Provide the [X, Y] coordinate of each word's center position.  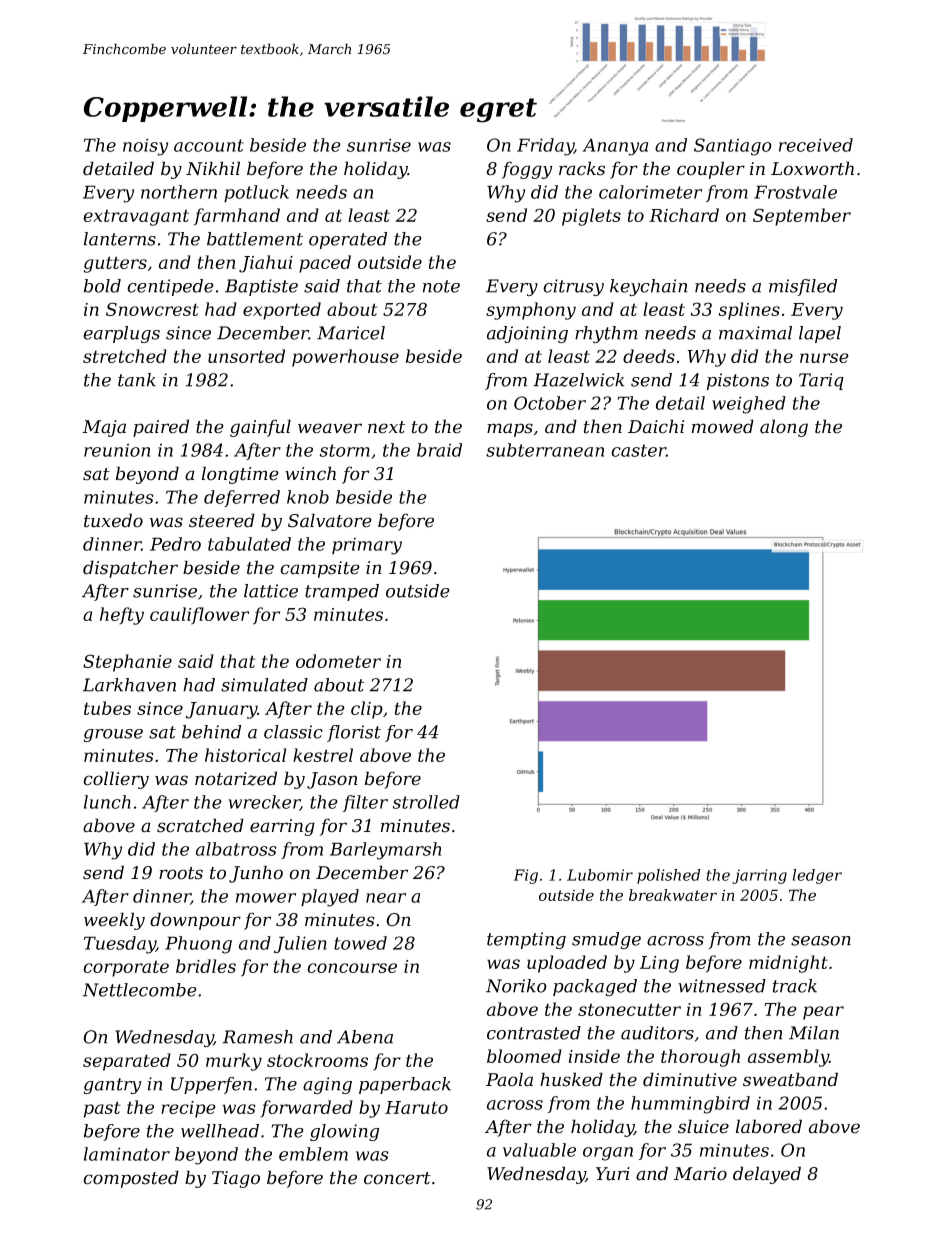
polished [669, 876]
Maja [104, 428]
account [209, 145]
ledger [817, 876]
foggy [527, 170]
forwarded [306, 1109]
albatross [236, 849]
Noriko [516, 986]
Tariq [821, 381]
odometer [338, 661]
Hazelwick [578, 380]
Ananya [615, 147]
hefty [122, 616]
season [821, 941]
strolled [426, 802]
